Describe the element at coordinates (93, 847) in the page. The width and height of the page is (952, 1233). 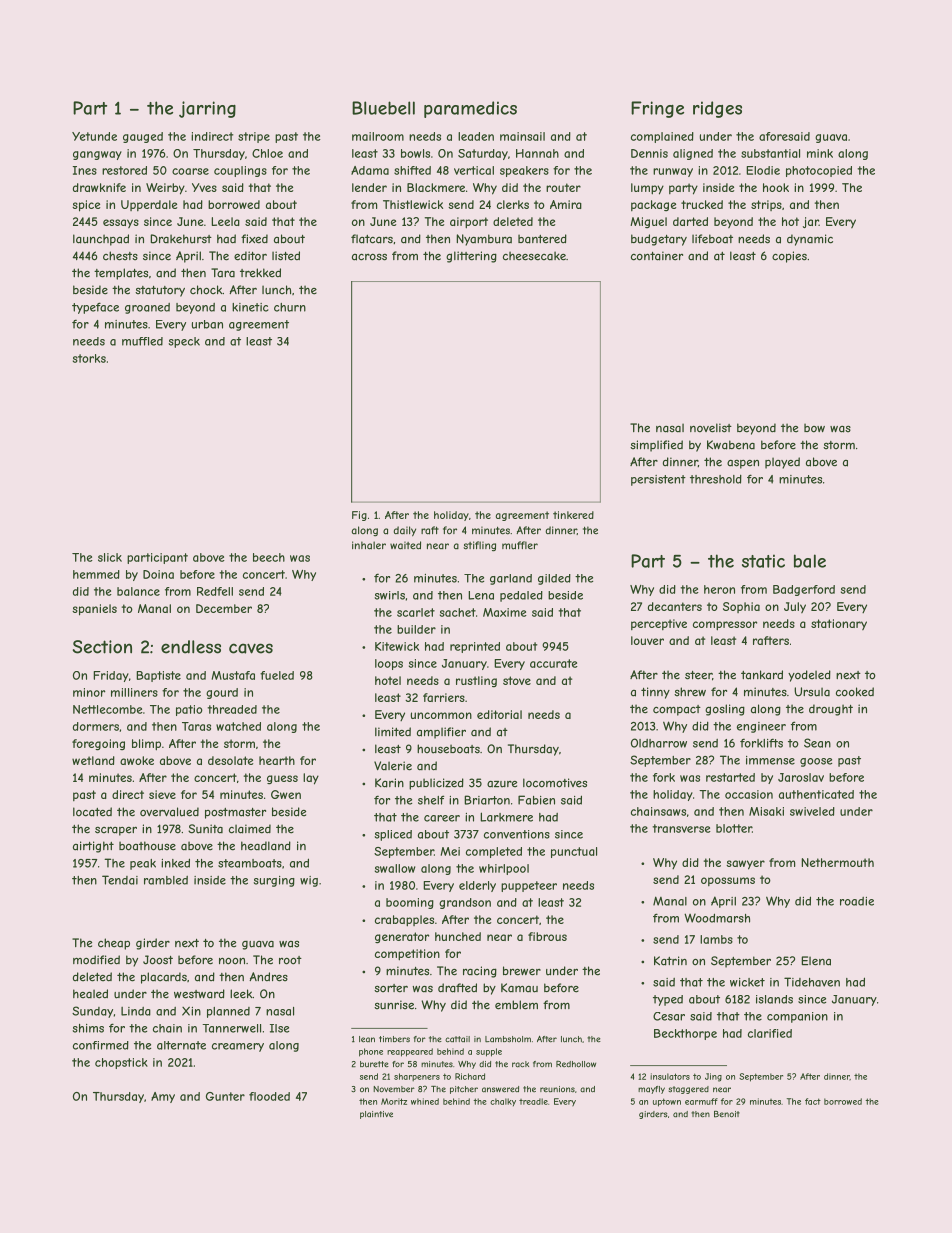
I see `airtight` at that location.
